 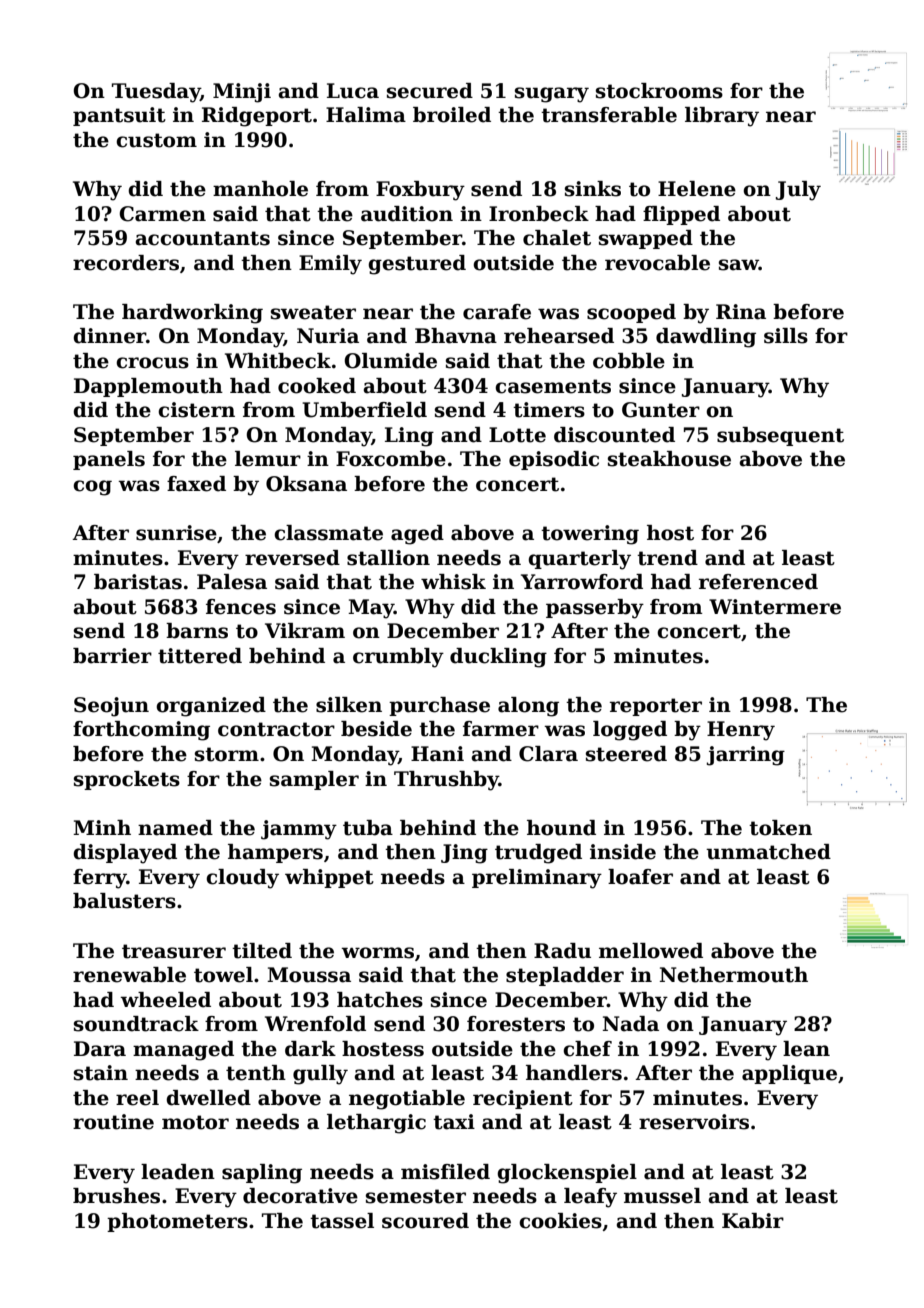 I want to click on balusters, so click(x=124, y=901).
